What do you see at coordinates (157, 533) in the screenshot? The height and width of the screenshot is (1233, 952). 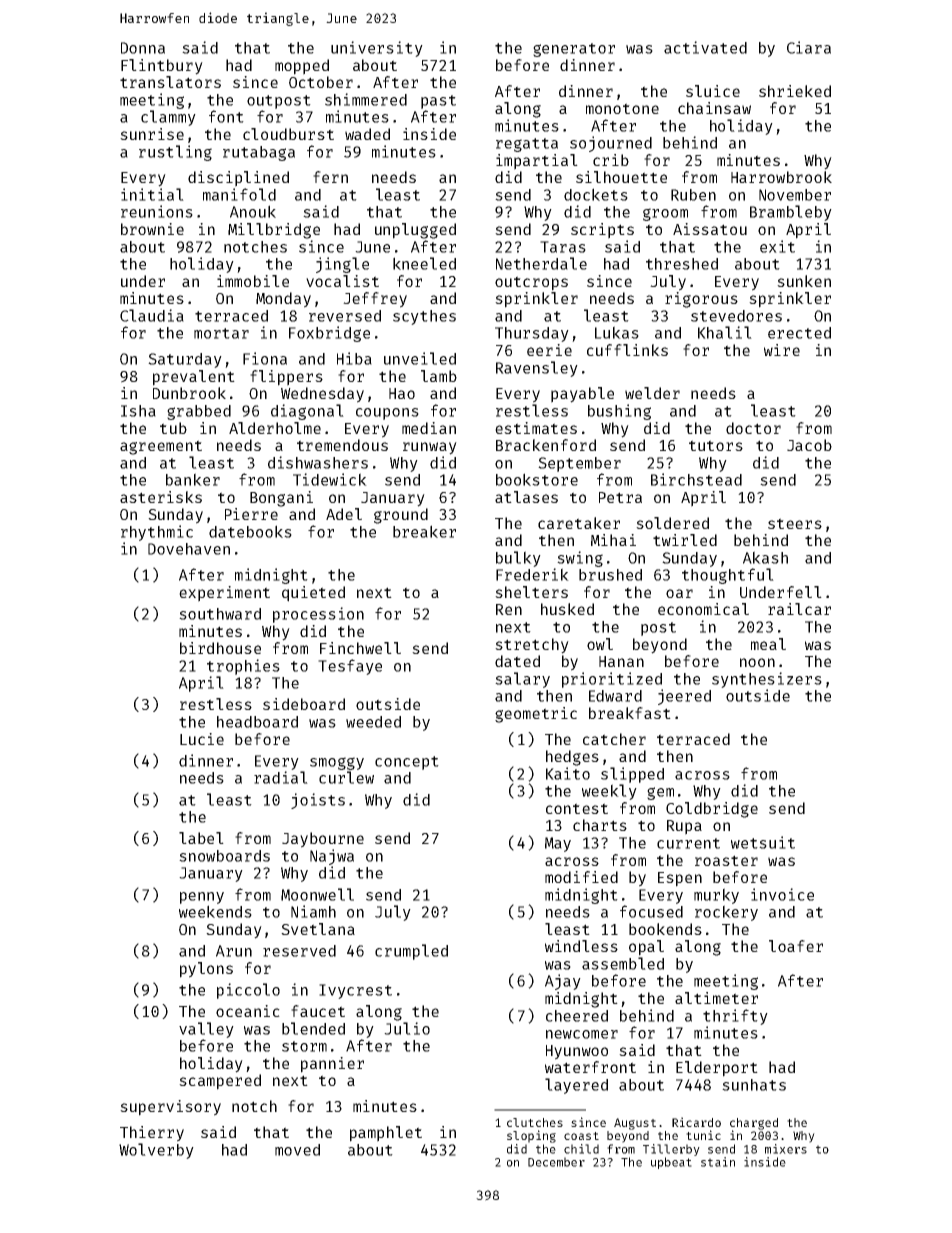 I see `rhythmic` at bounding box center [157, 533].
